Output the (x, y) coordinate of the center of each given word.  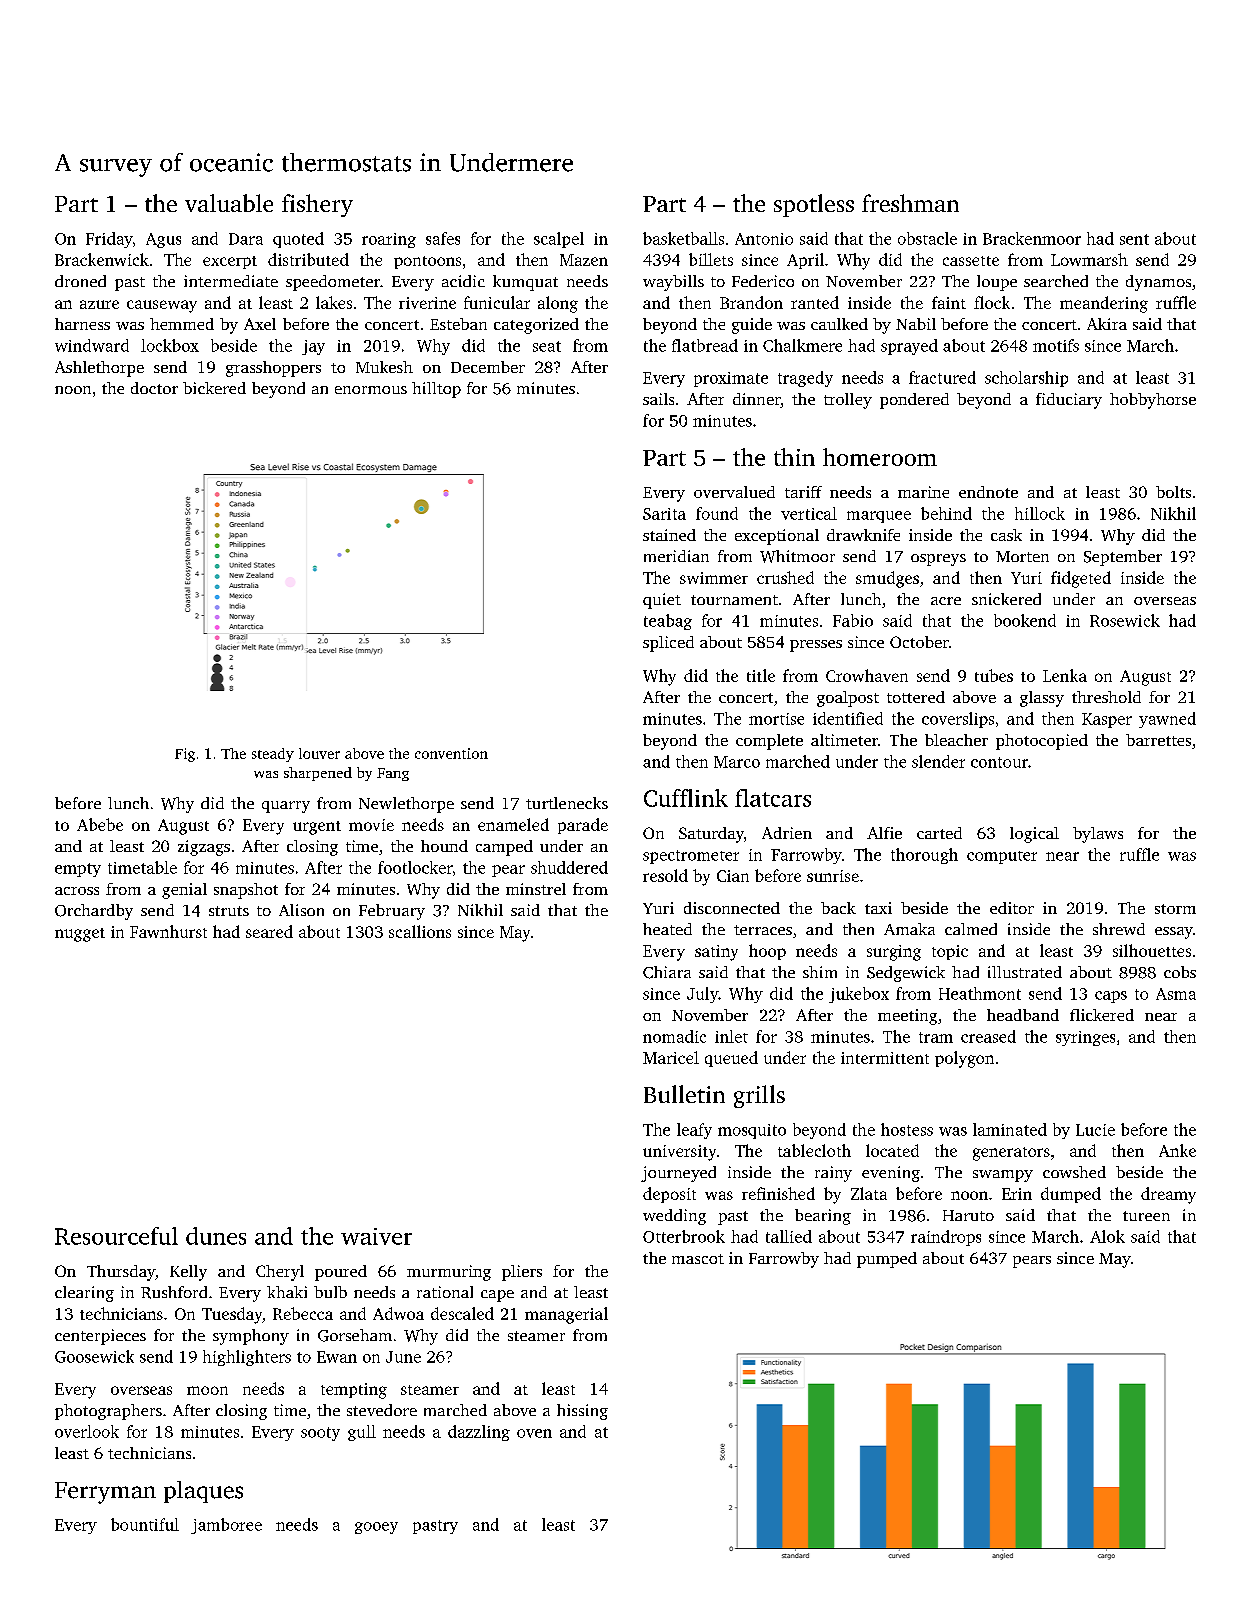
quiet (662, 601)
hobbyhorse (1153, 401)
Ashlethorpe (99, 369)
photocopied (1042, 742)
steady (273, 755)
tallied (789, 1236)
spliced (668, 644)
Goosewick (94, 1356)
